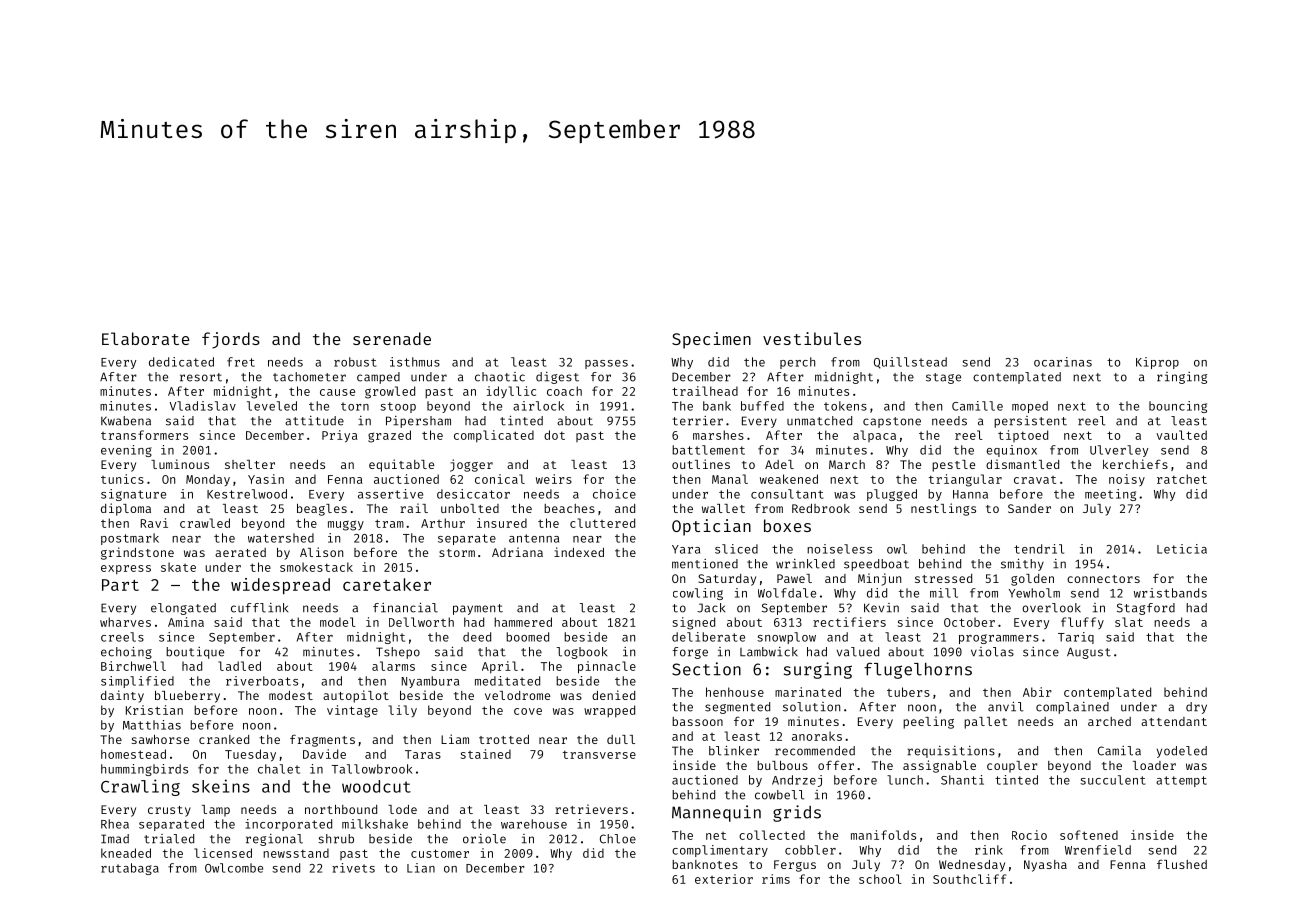 The height and width of the screenshot is (924, 1308). I want to click on indexed, so click(579, 552).
